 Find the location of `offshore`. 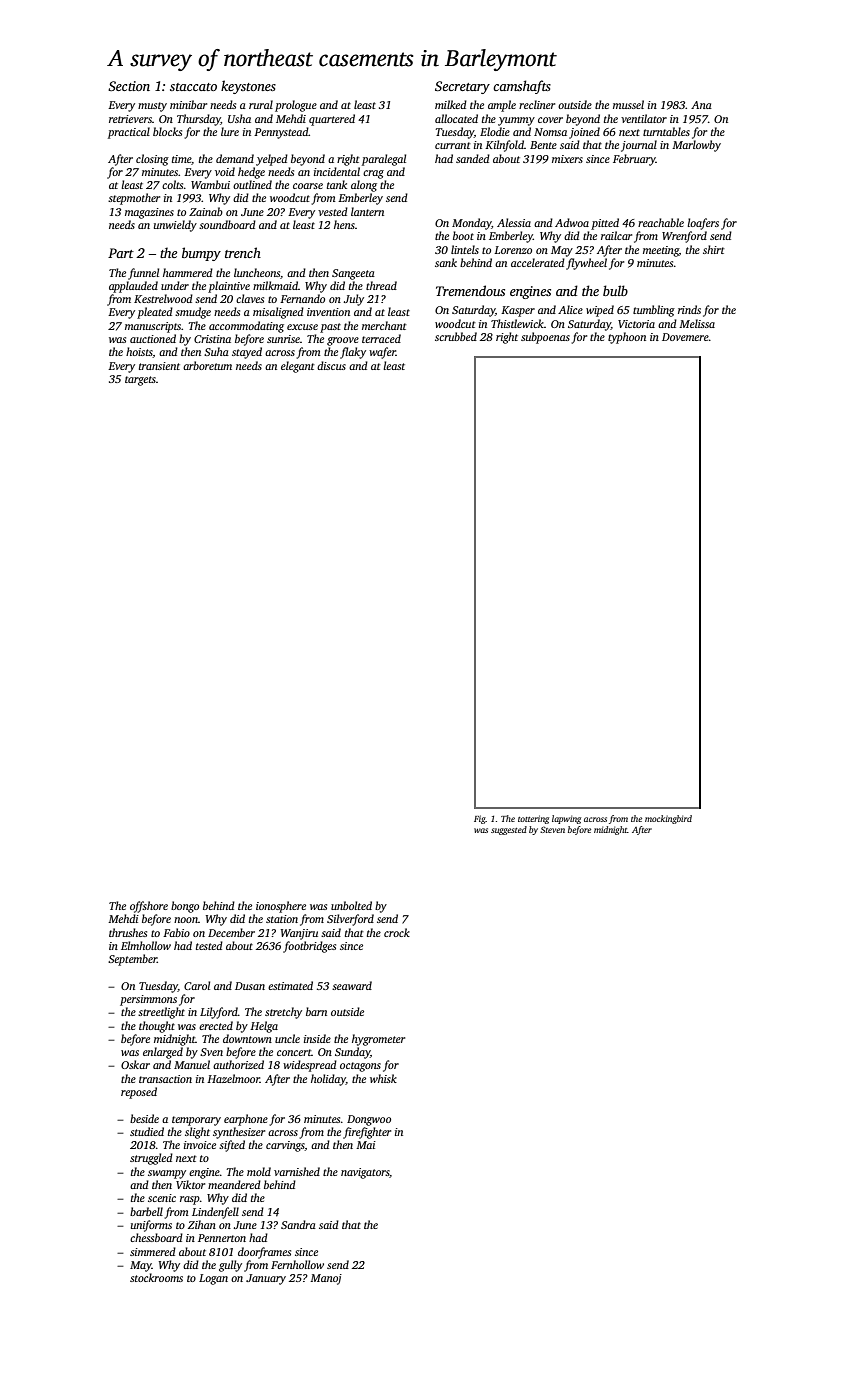

offshore is located at coordinates (149, 907).
